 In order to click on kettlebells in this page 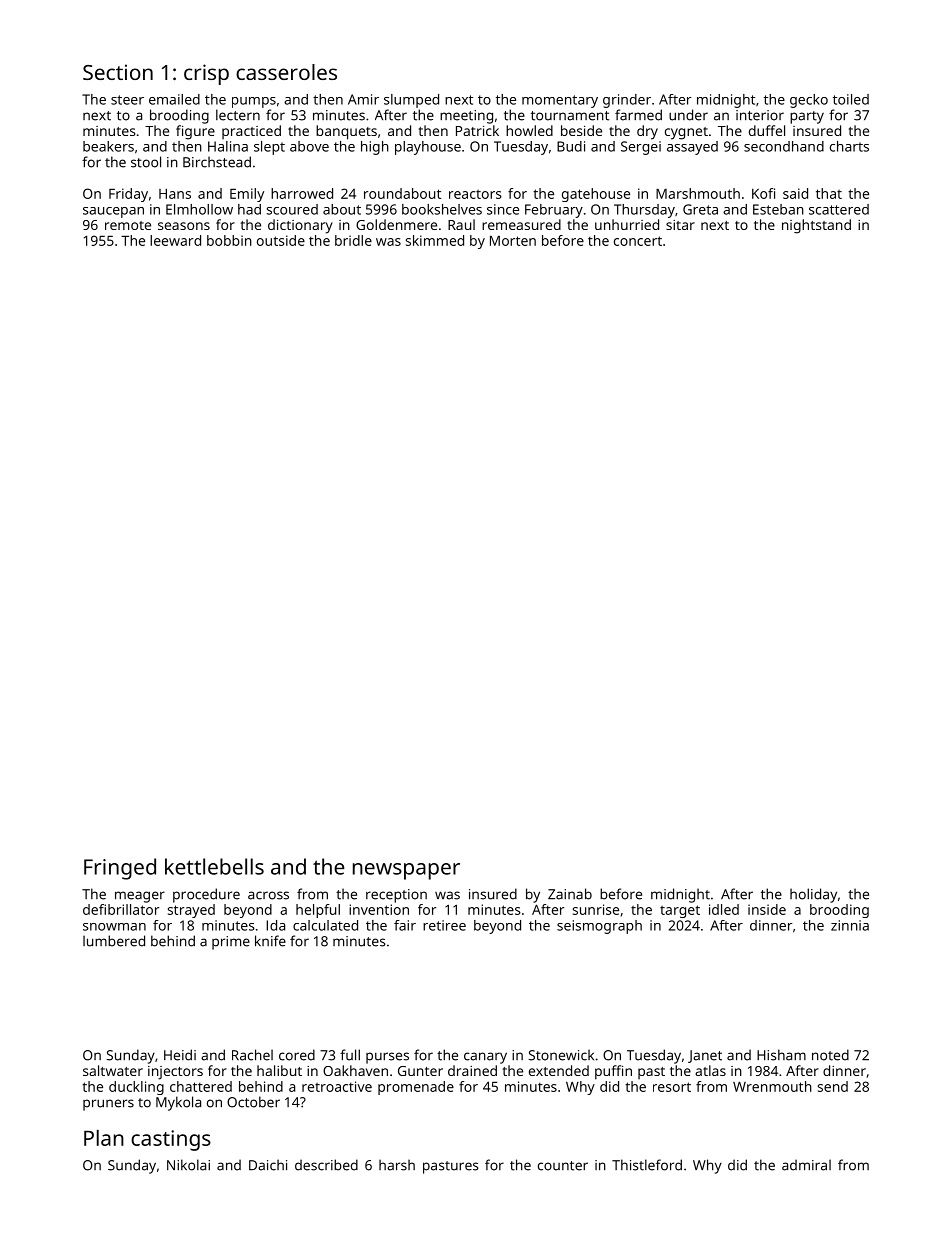, I will do `click(214, 866)`.
